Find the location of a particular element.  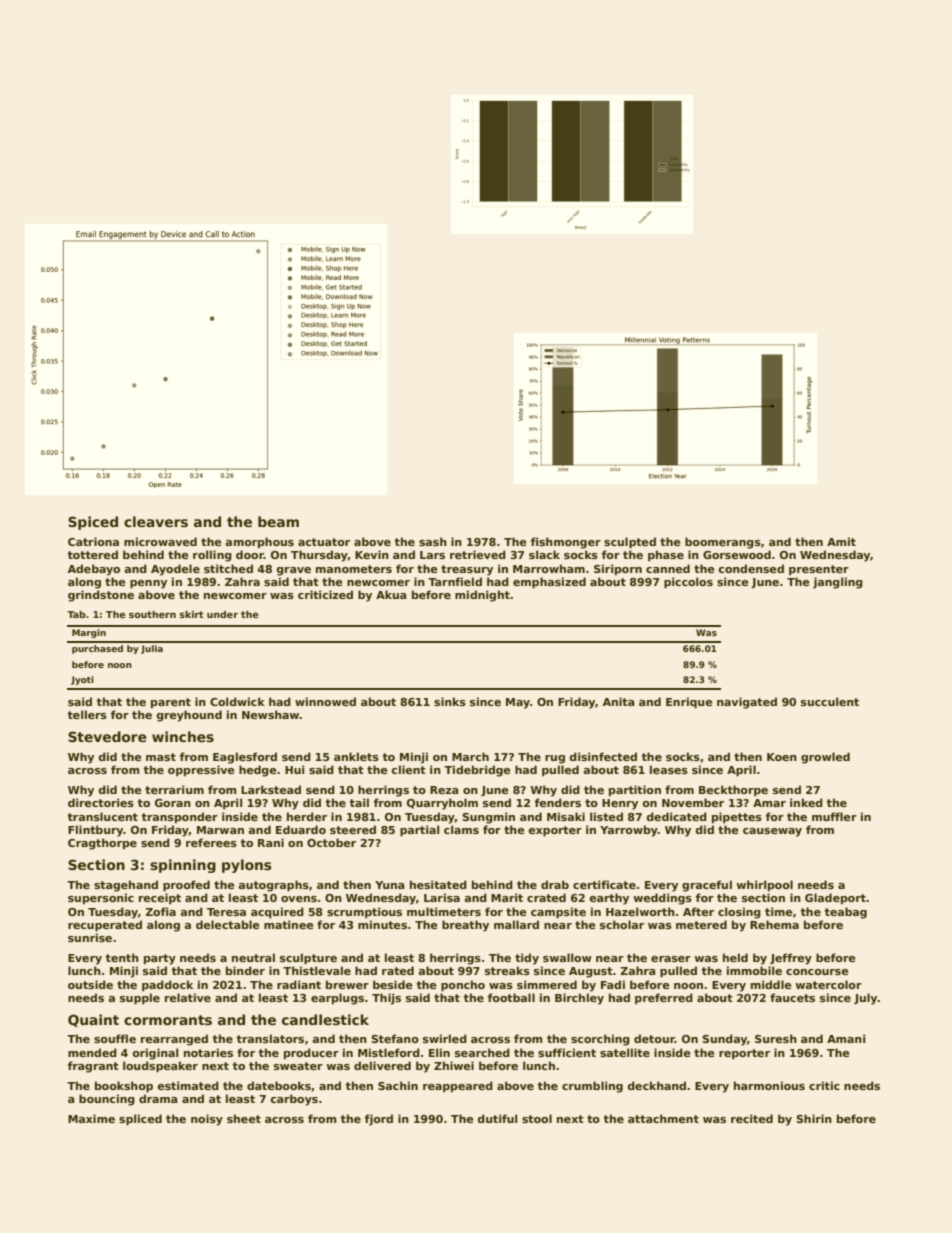

graceful is located at coordinates (707, 886).
